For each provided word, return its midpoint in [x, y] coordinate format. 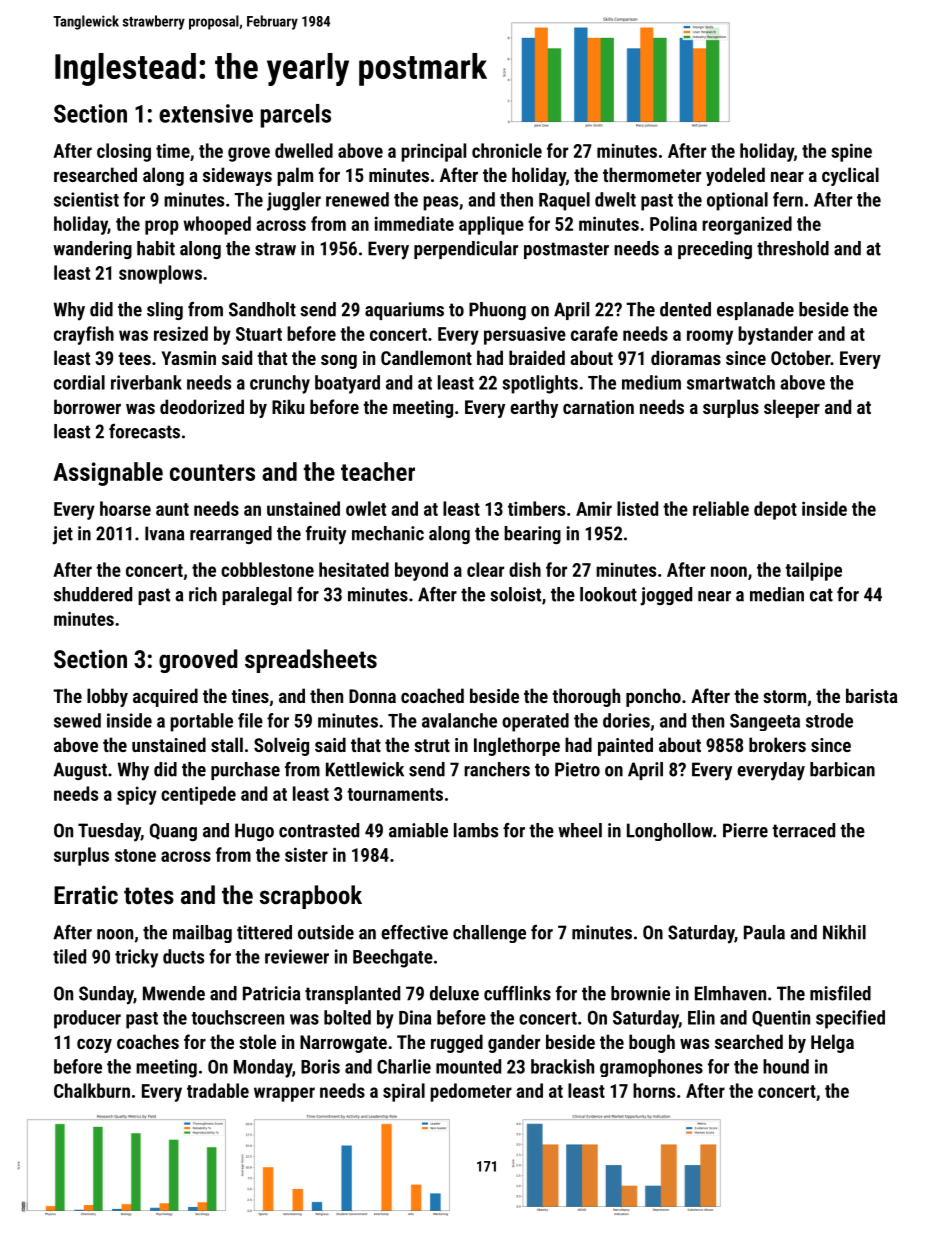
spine [851, 152]
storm [784, 696]
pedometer [471, 1092]
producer [87, 1019]
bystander [775, 335]
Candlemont [426, 357]
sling [165, 311]
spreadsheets [311, 661]
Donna [372, 696]
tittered [264, 932]
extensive [206, 113]
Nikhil [844, 932]
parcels [296, 116]
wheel [580, 830]
